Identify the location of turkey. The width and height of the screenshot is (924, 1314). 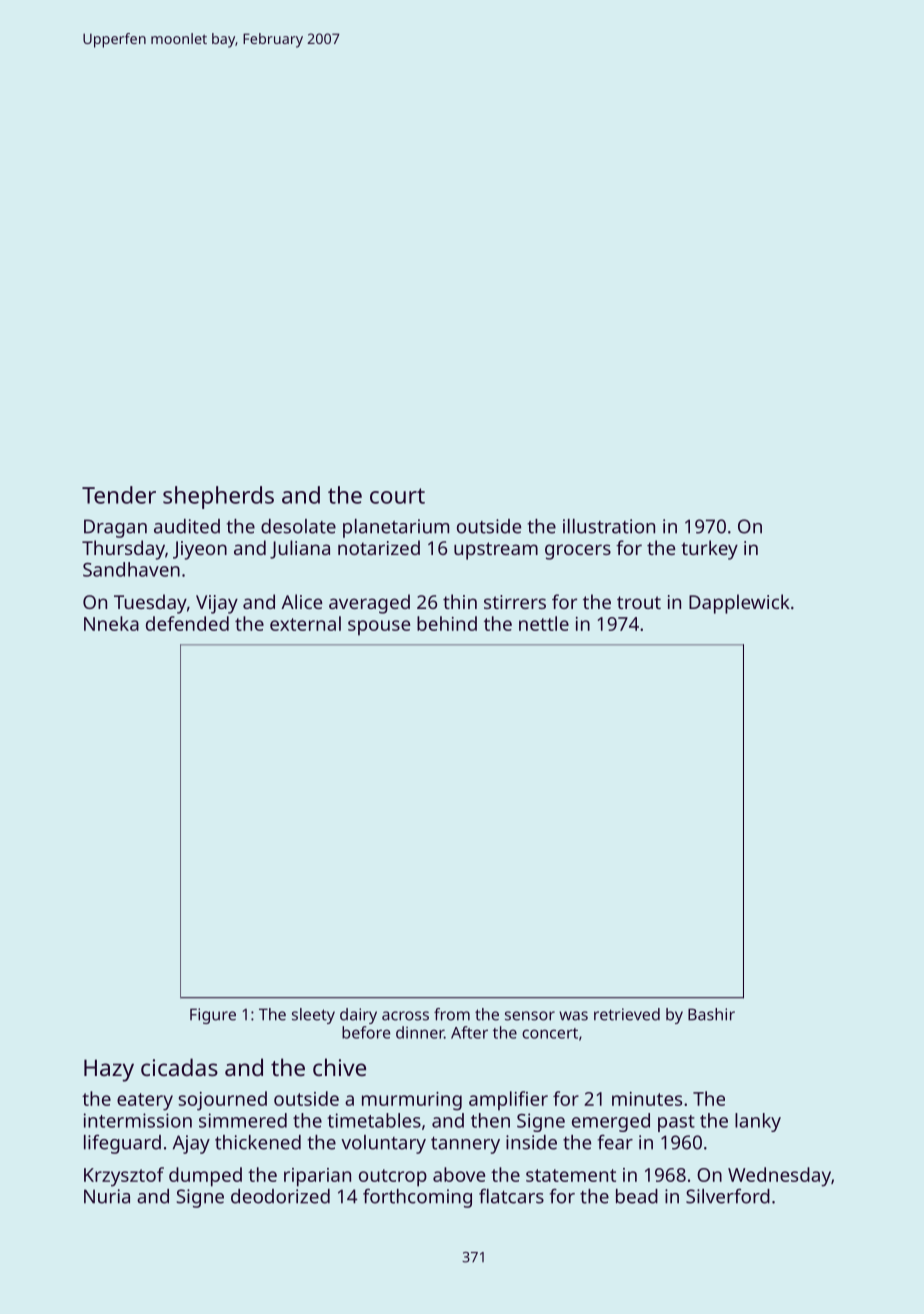
(709, 550).
